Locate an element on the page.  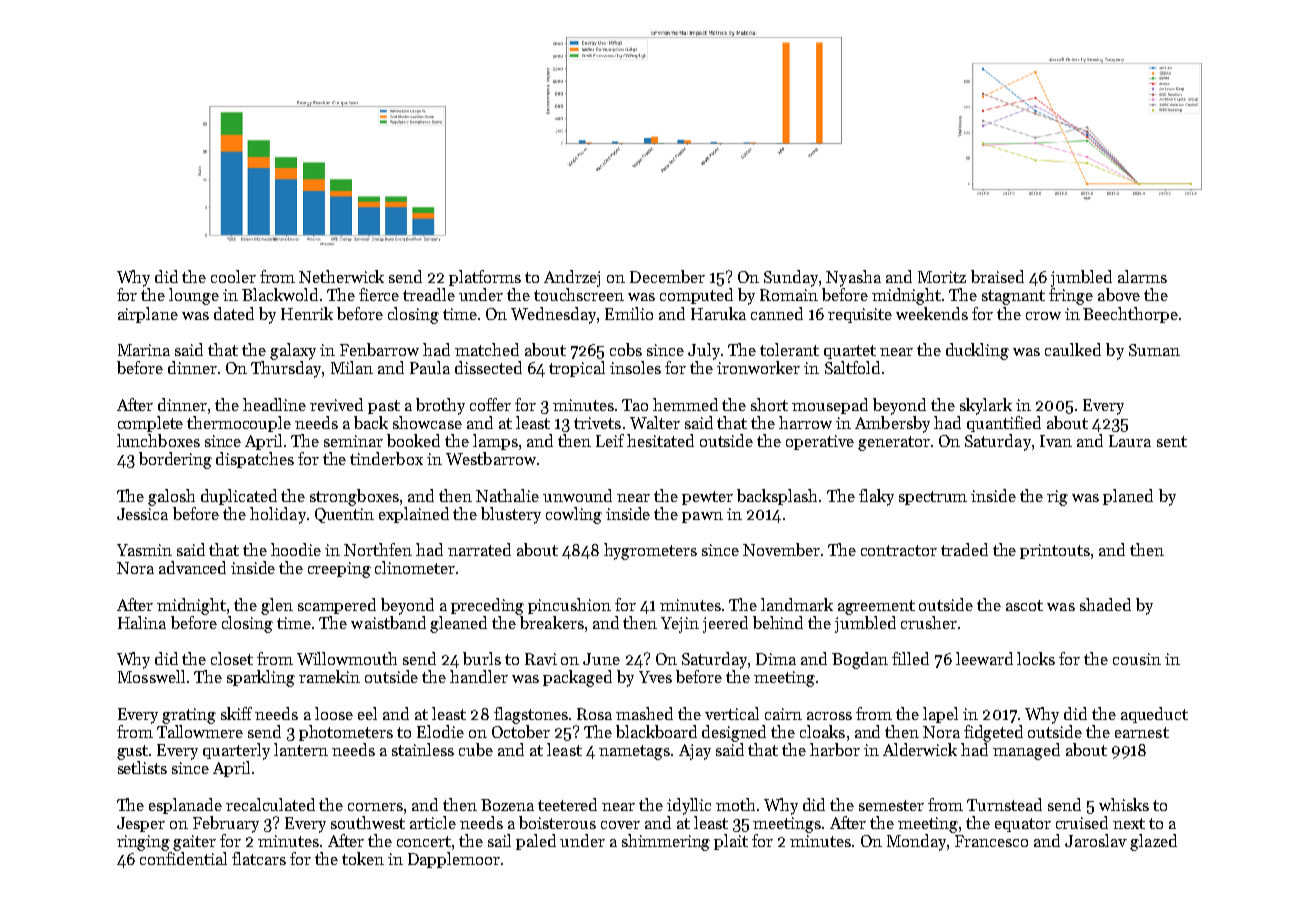
filled is located at coordinates (910, 658).
